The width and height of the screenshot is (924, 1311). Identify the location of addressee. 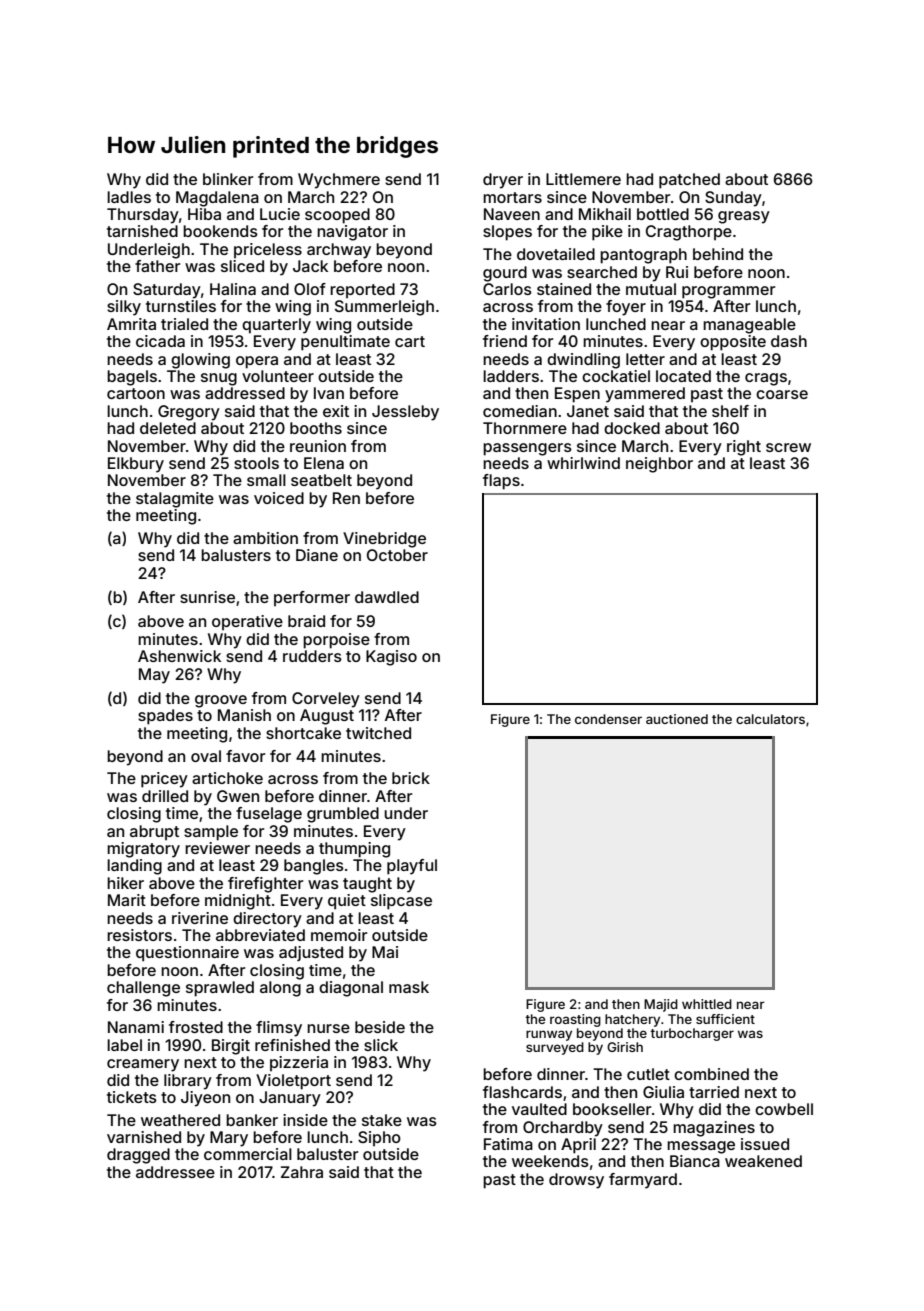
(175, 1172).
